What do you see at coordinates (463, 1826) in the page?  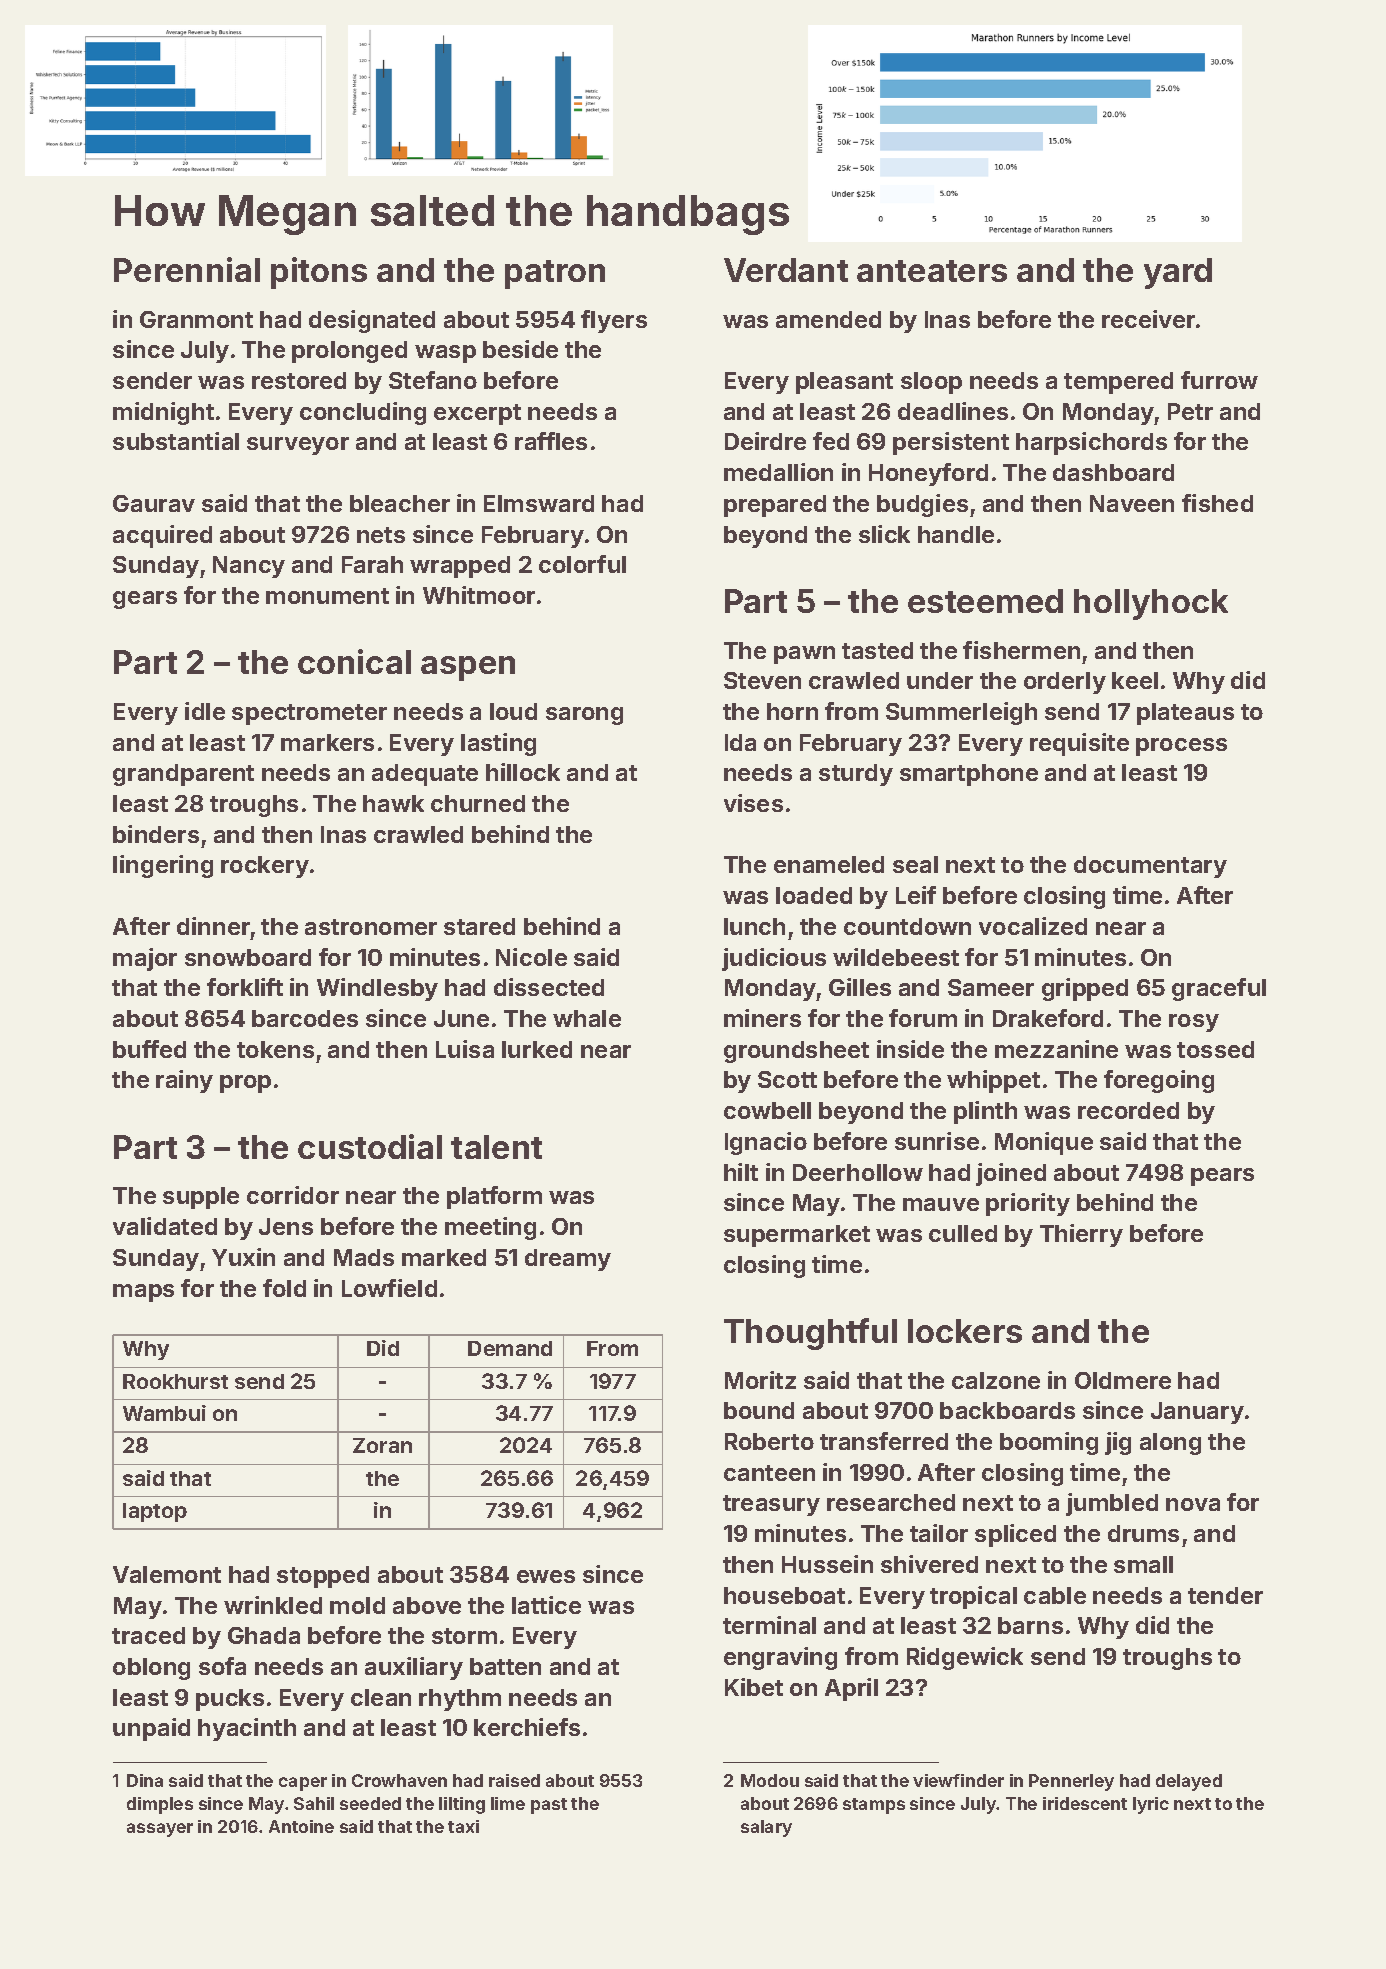 I see `taxi` at bounding box center [463, 1826].
